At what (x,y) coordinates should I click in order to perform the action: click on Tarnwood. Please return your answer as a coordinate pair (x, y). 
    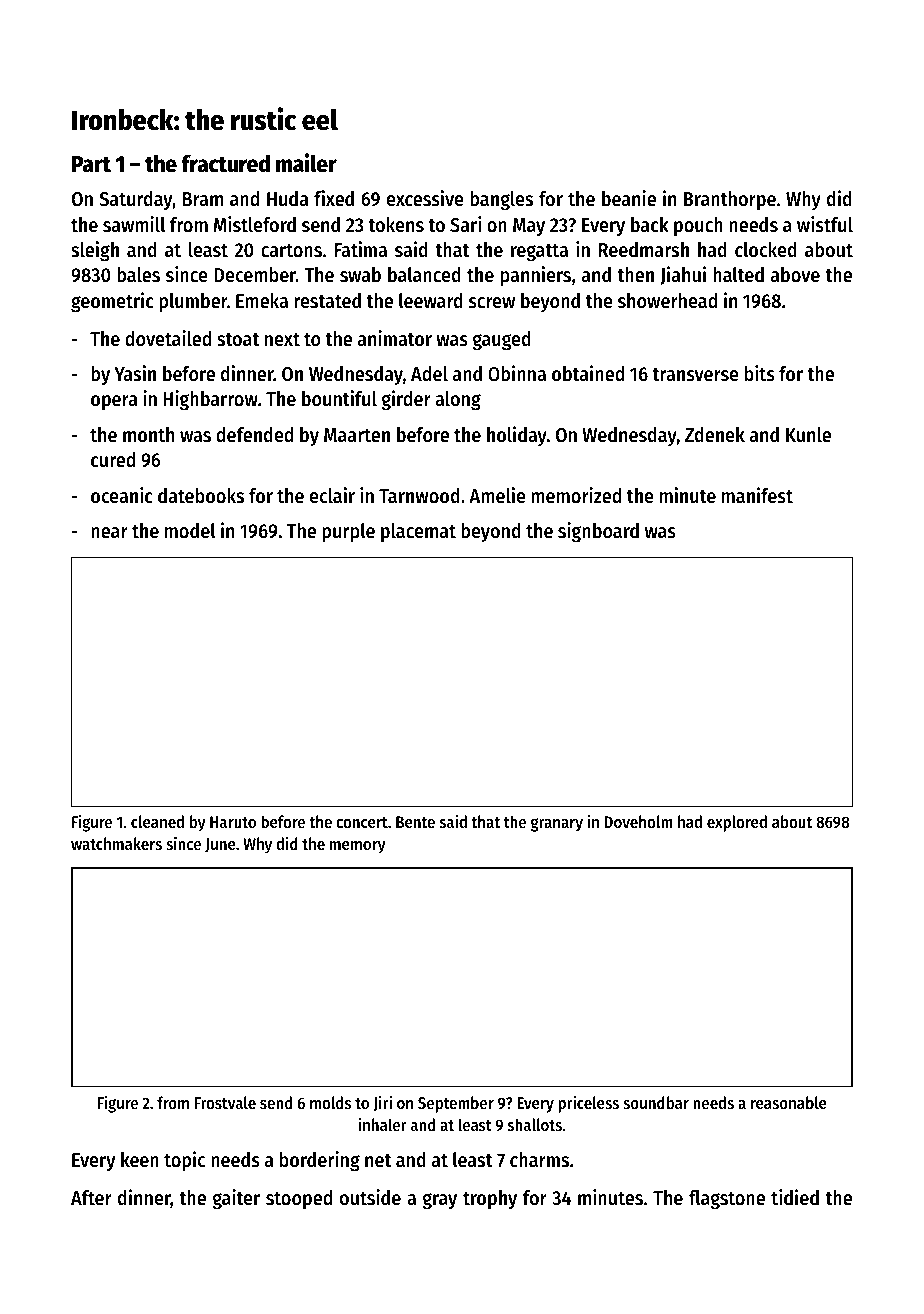
    Looking at the image, I should click on (419, 496).
